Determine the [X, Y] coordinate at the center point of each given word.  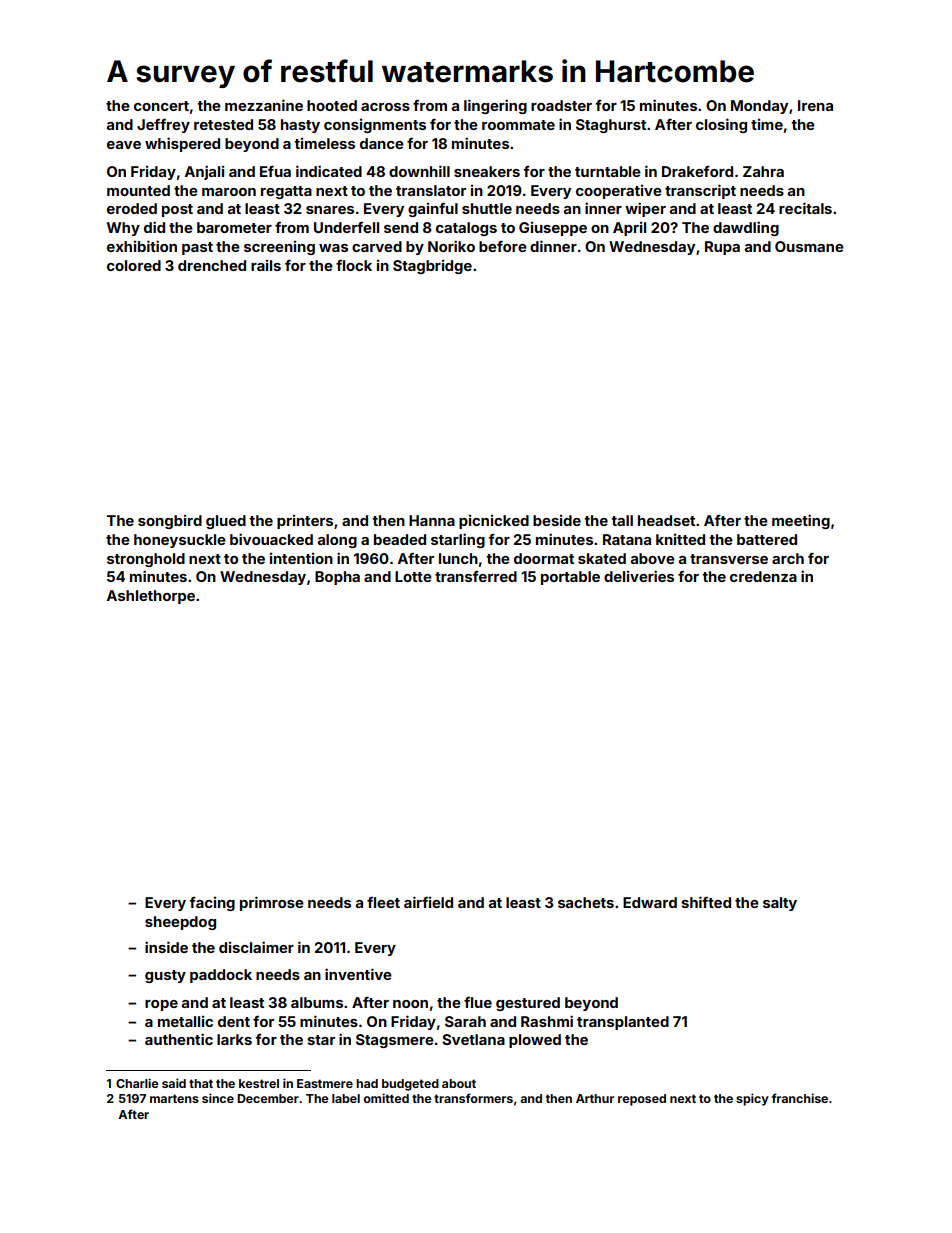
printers [305, 522]
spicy [752, 1099]
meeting [801, 521]
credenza [763, 576]
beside [557, 520]
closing [721, 125]
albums [317, 1002]
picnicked [494, 522]
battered [767, 539]
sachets [586, 902]
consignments [375, 126]
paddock [221, 976]
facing [212, 904]
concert [161, 106]
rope [161, 1005]
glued [226, 522]
